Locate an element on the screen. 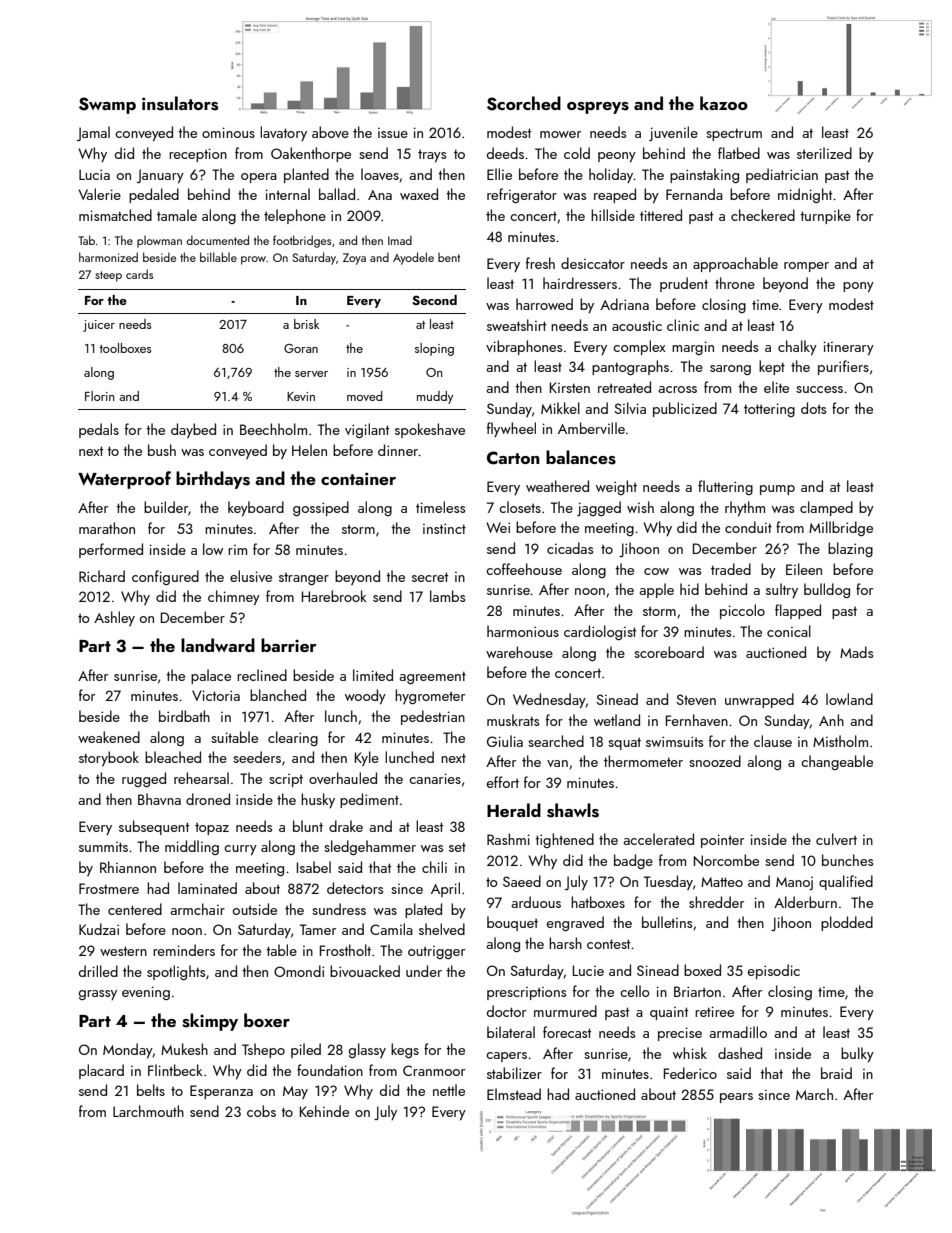 Image resolution: width=952 pixels, height=1233 pixels. ballad is located at coordinates (337, 194).
